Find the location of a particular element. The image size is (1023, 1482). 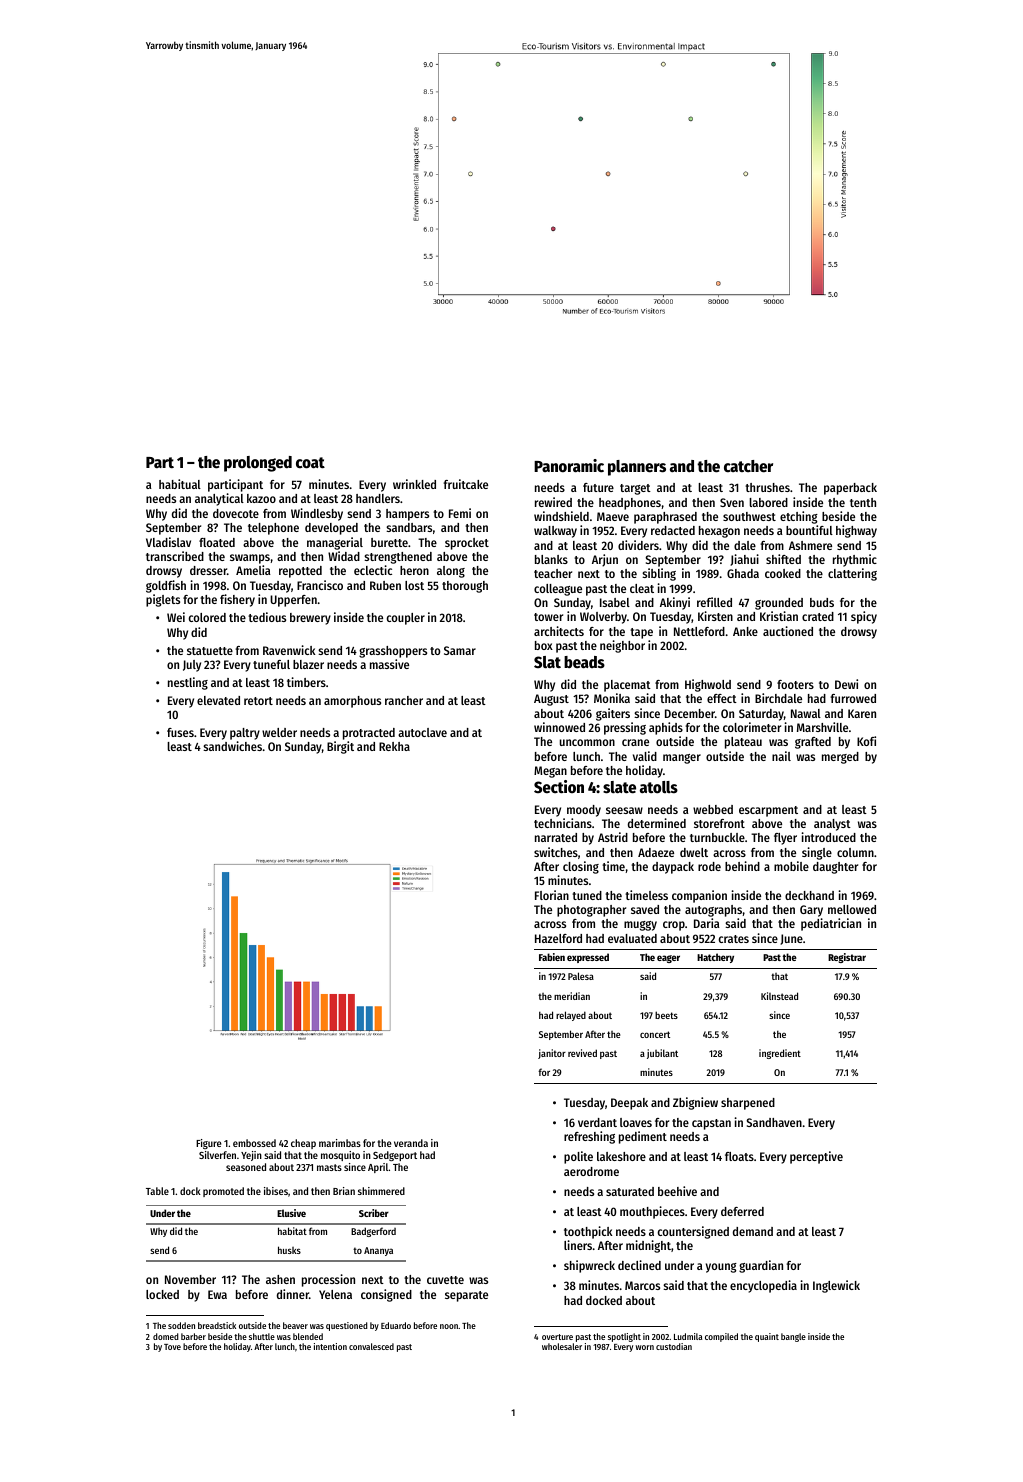

mellowed is located at coordinates (852, 909).
